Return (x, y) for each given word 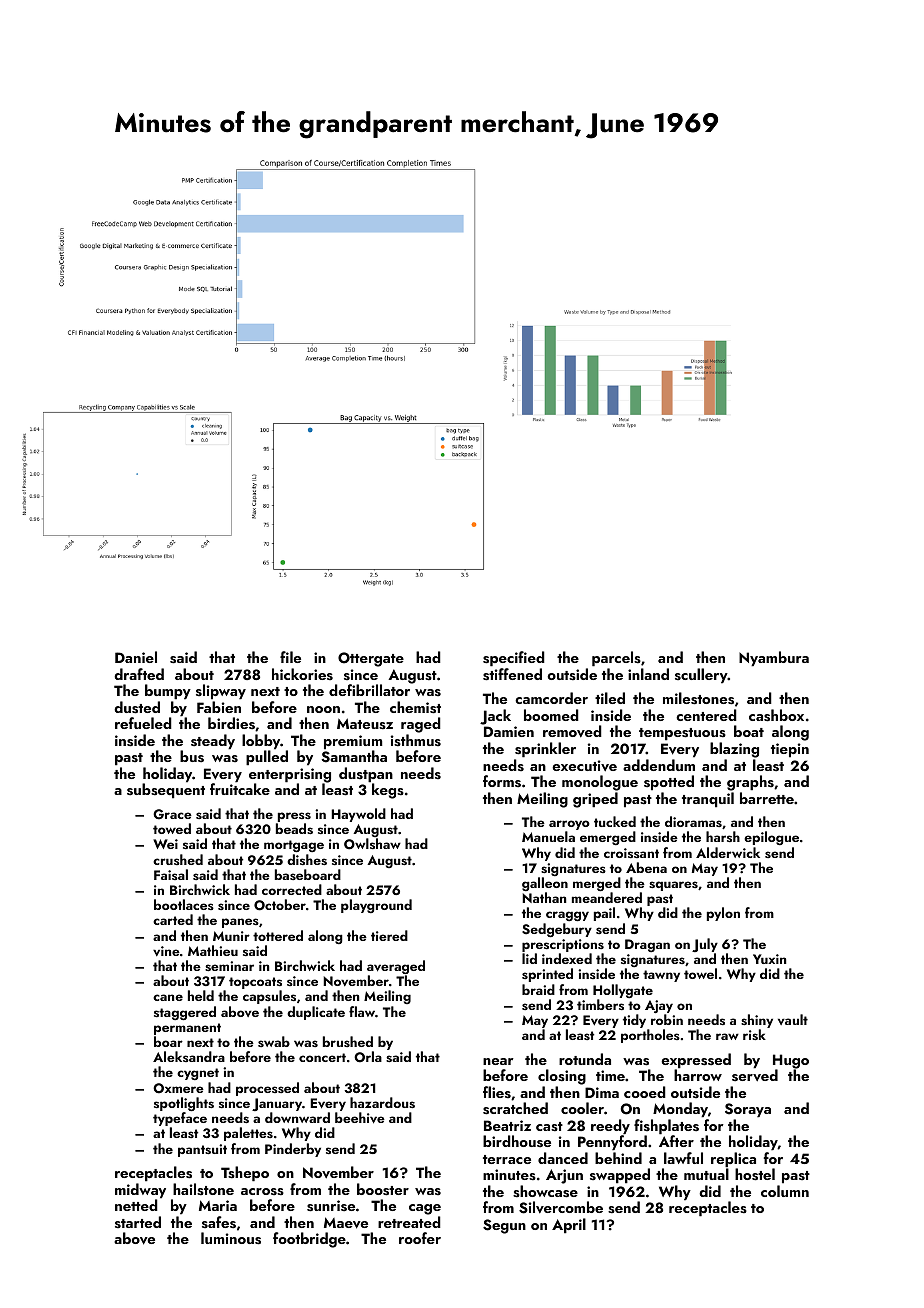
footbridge (309, 1240)
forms (502, 781)
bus (192, 756)
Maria (218, 1205)
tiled (610, 698)
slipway (221, 692)
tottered (278, 935)
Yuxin (769, 959)
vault (793, 1019)
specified (514, 659)
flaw (362, 1011)
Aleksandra (189, 1056)
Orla (368, 1057)
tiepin (790, 750)
